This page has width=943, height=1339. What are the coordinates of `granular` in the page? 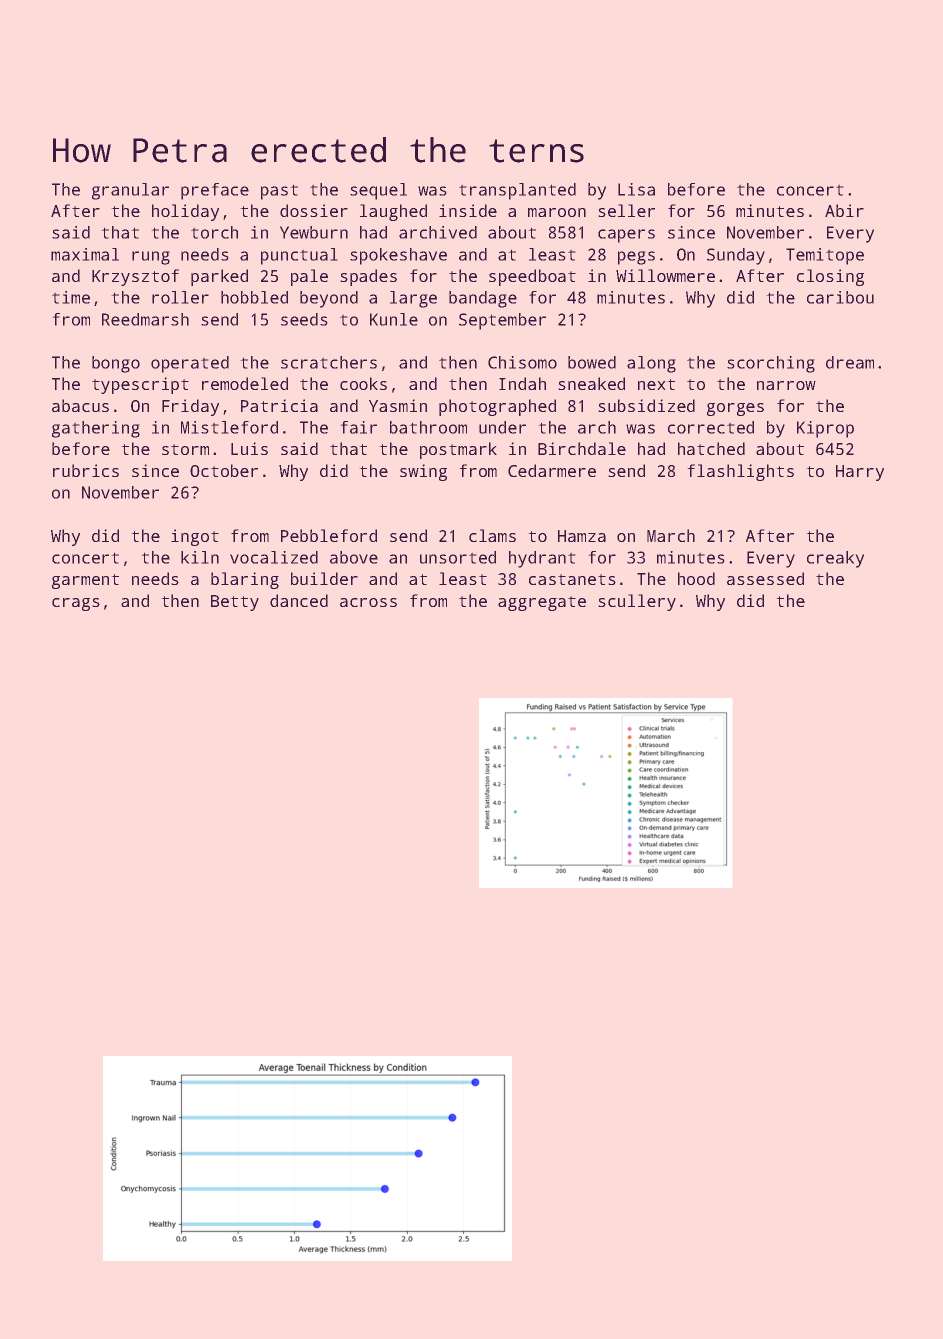 It's located at (130, 191).
